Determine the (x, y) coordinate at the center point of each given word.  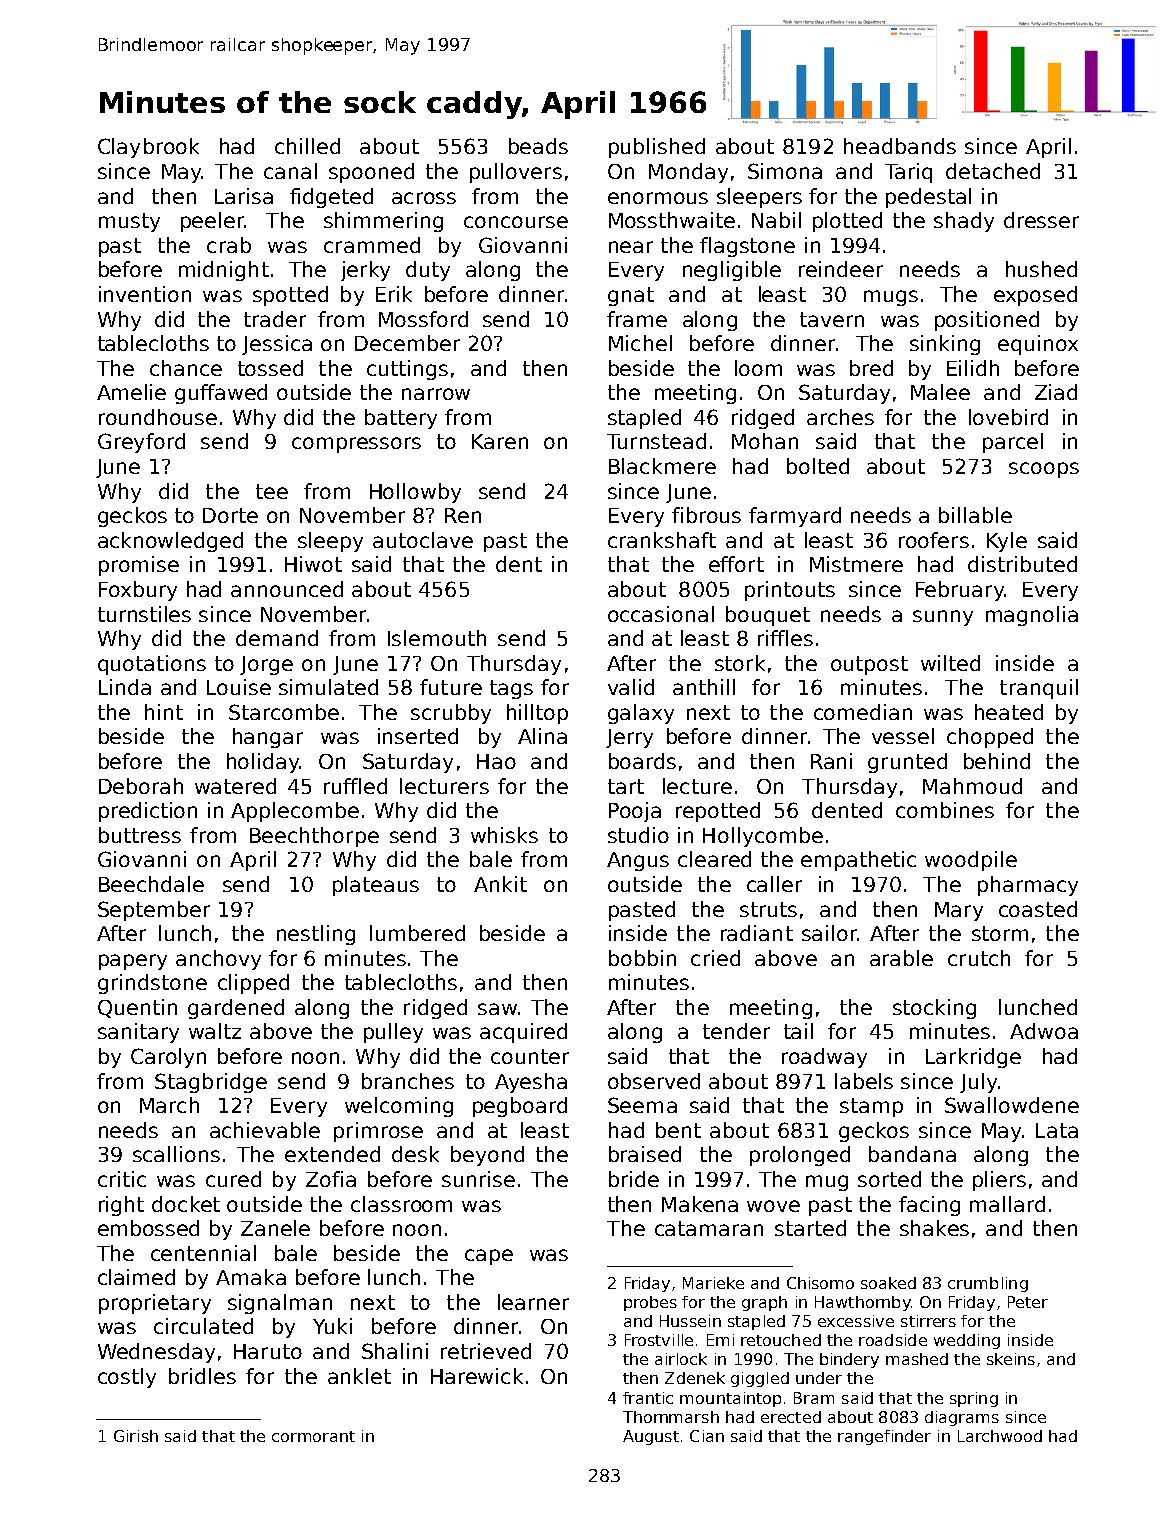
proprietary (155, 1304)
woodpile (971, 861)
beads (538, 146)
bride (634, 1179)
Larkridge (973, 1058)
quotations (152, 665)
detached (993, 171)
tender (736, 1031)
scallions (176, 1154)
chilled (307, 146)
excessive (856, 1321)
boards (642, 761)
